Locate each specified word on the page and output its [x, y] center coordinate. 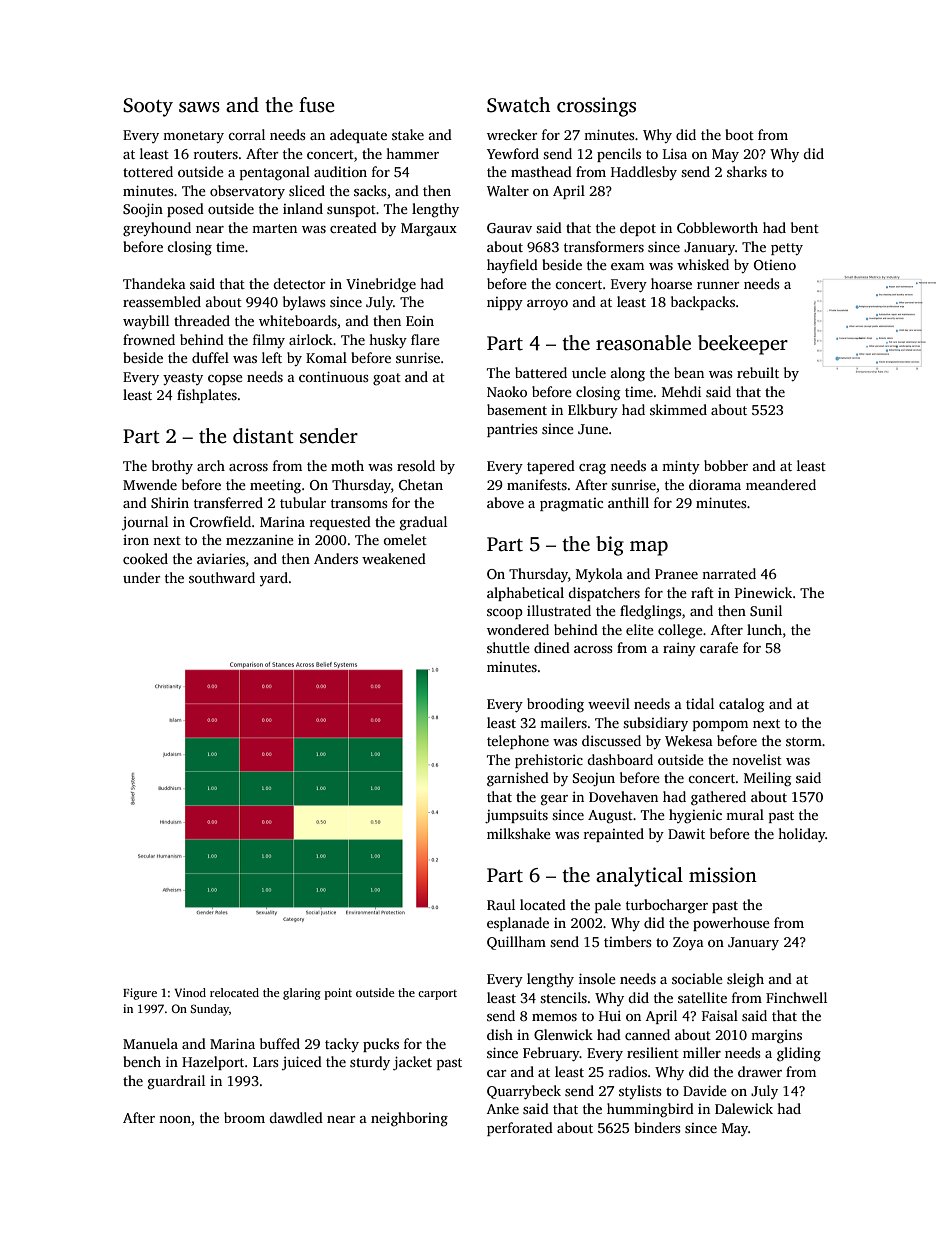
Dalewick [744, 1108]
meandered [781, 484]
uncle [589, 372]
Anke [503, 1108]
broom [244, 1117]
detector [299, 283]
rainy [679, 649]
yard [274, 579]
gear [554, 800]
